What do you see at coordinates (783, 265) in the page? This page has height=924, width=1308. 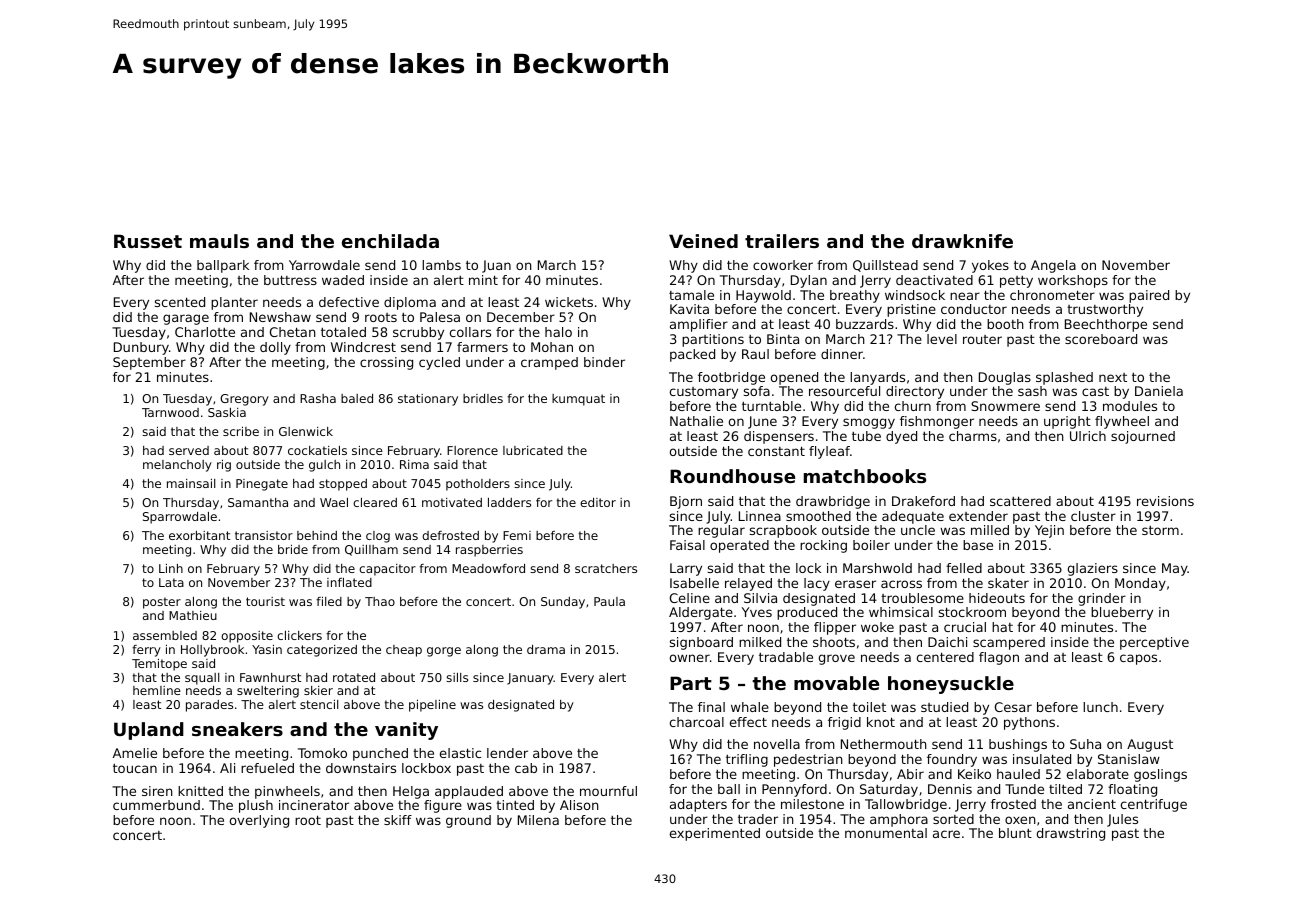 I see `coworker` at bounding box center [783, 265].
